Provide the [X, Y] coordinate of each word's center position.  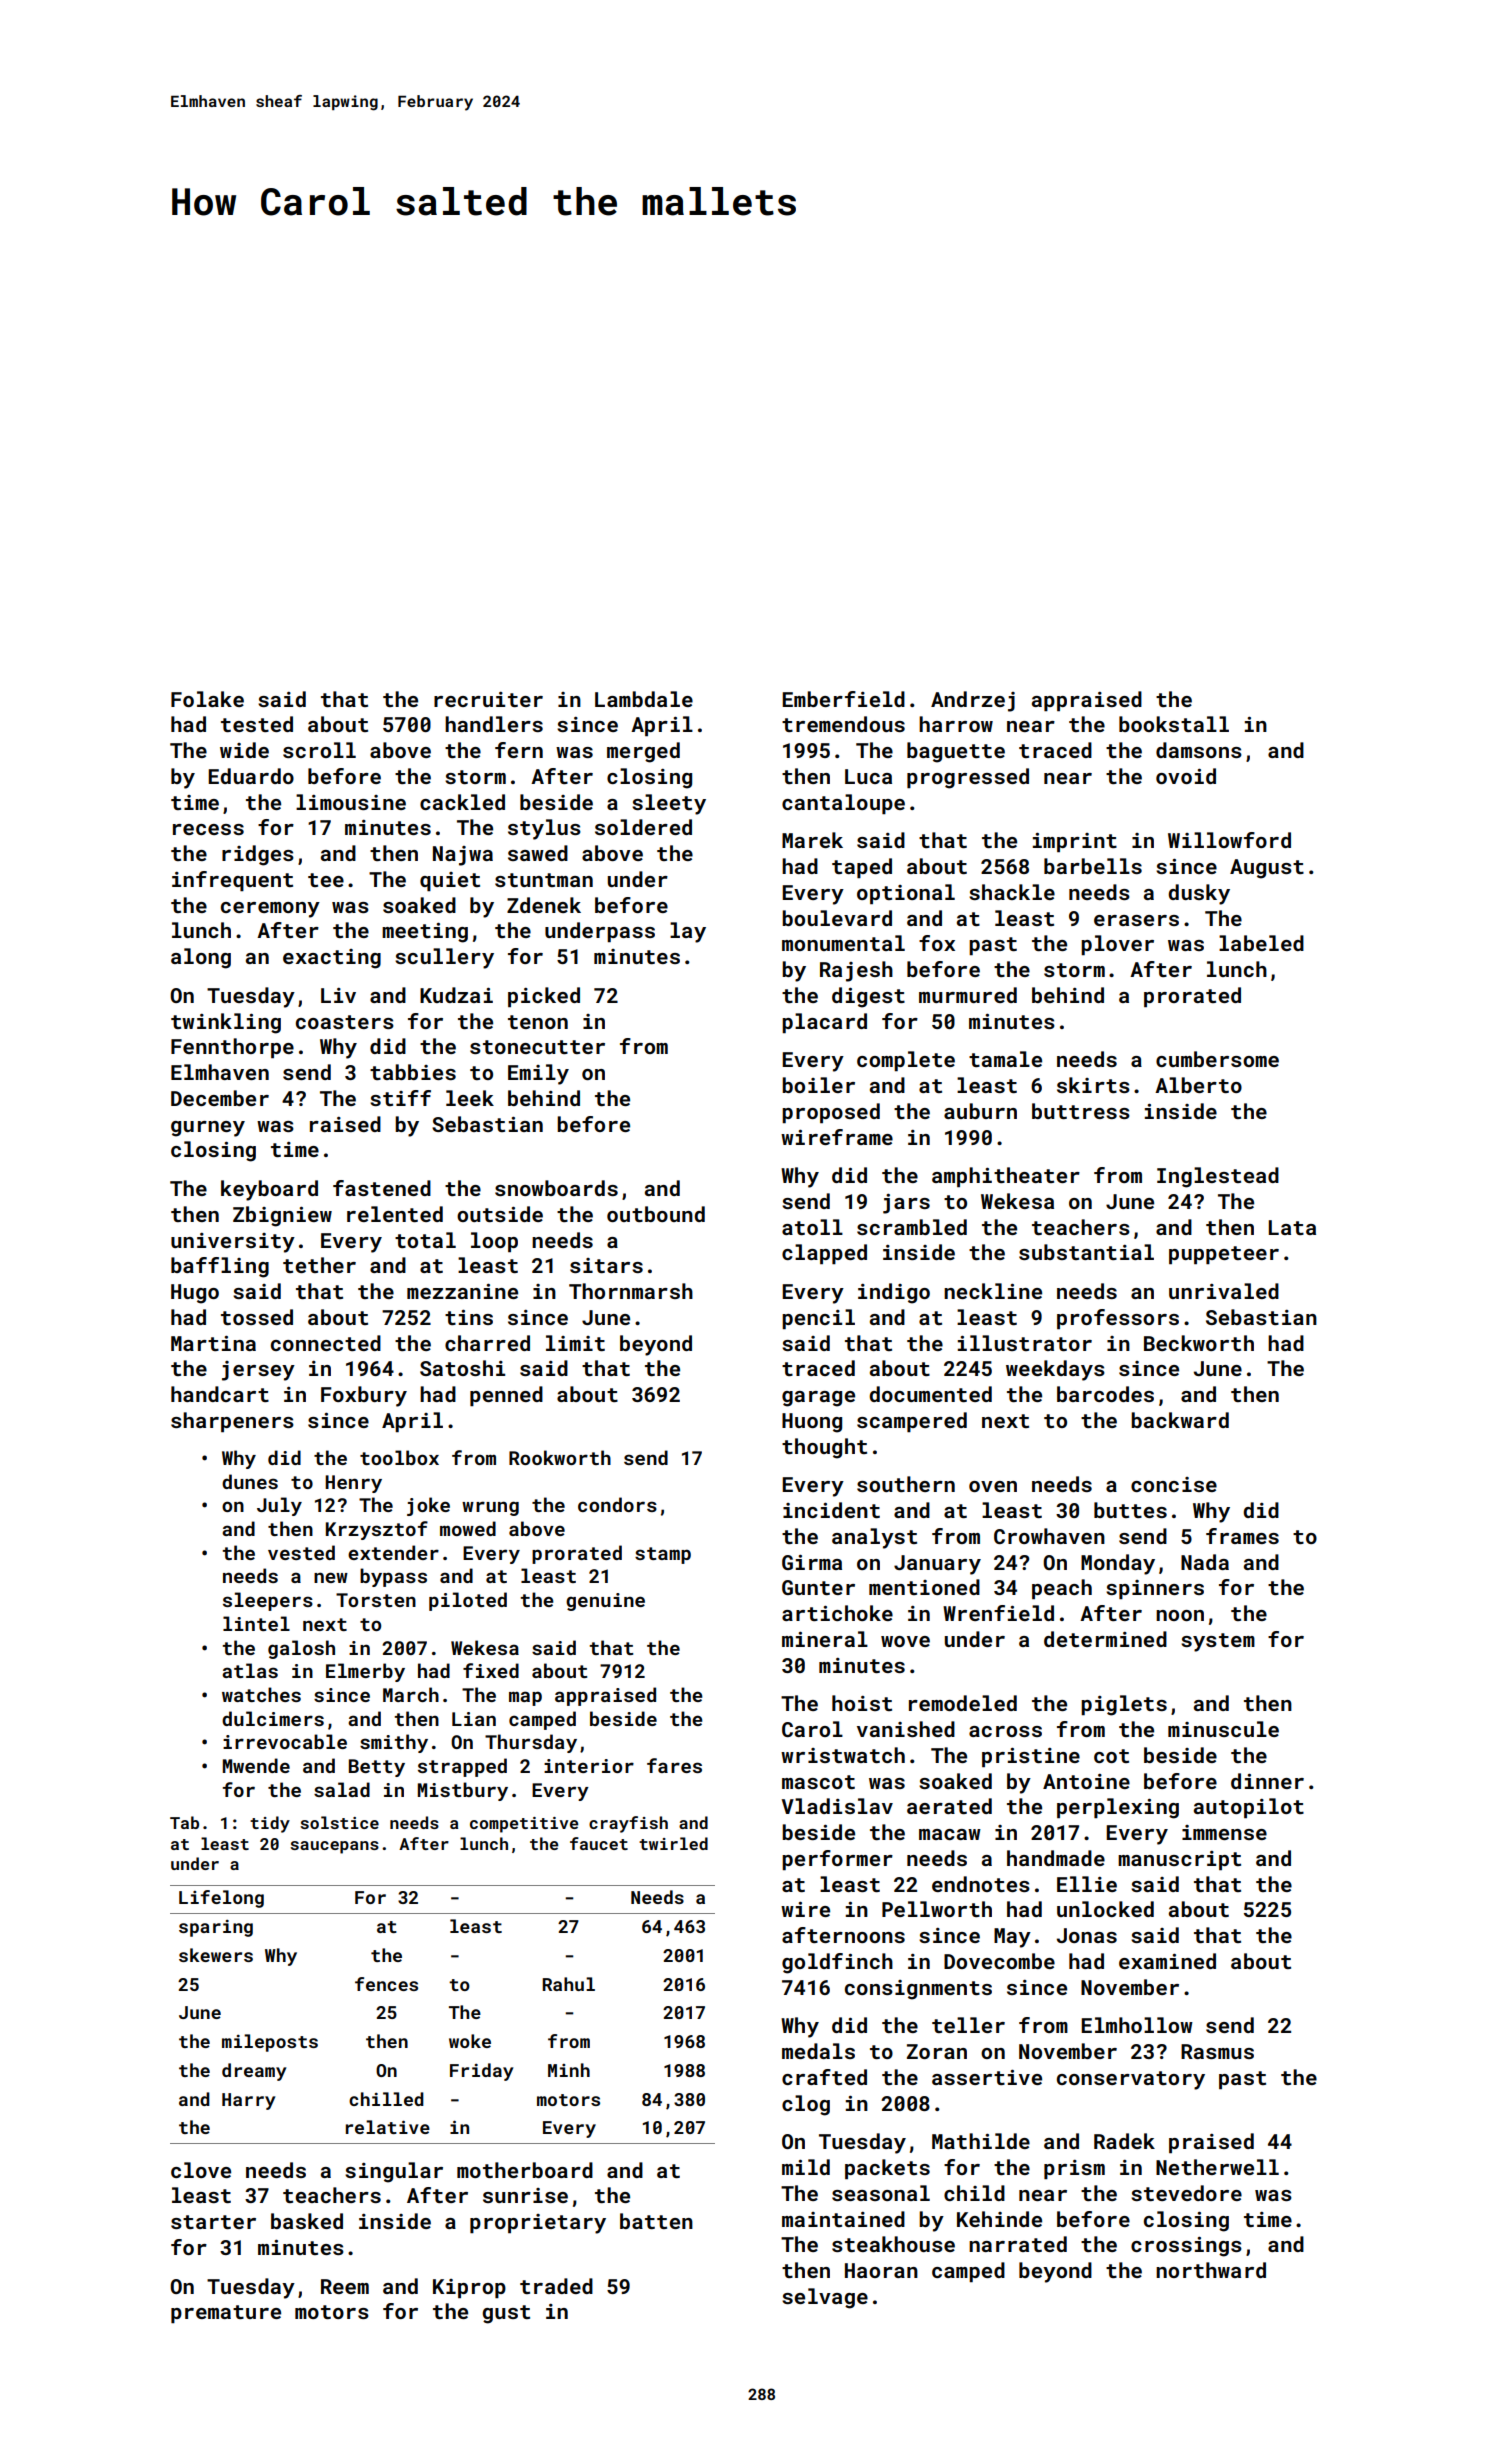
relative [388, 2127]
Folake [207, 699]
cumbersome [1217, 1059]
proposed [831, 1113]
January [937, 1565]
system [1218, 1642]
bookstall [1174, 724]
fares [674, 1765]
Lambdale [644, 699]
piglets [1124, 1705]
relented [395, 1214]
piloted [468, 1601]
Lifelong [221, 1899]
